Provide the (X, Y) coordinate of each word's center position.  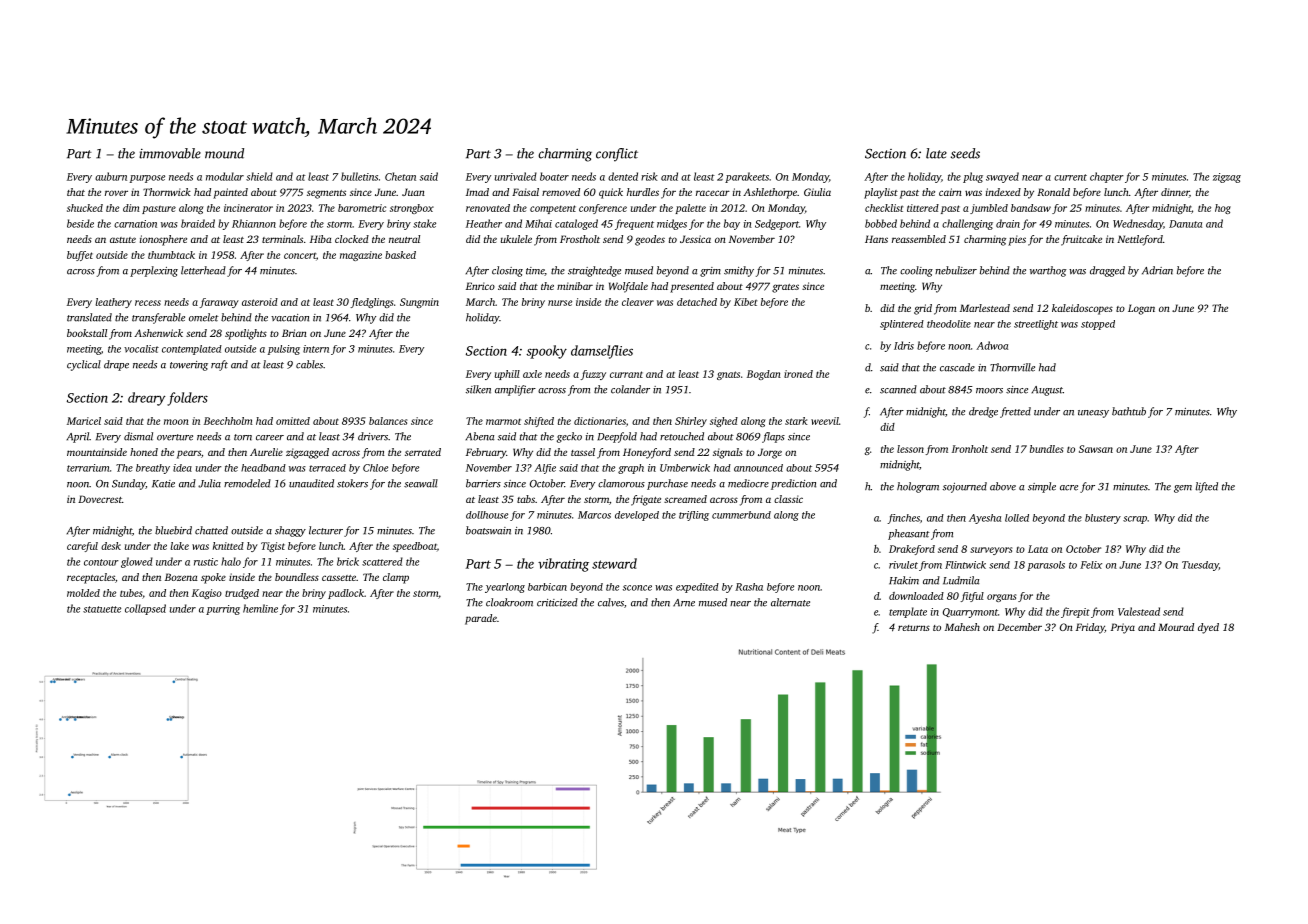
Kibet (745, 302)
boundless (297, 577)
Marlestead (985, 308)
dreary (146, 399)
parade (481, 619)
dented (623, 176)
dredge (983, 412)
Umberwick (685, 468)
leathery (113, 303)
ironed (798, 374)
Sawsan (1096, 449)
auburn (111, 176)
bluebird (173, 530)
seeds (965, 153)
